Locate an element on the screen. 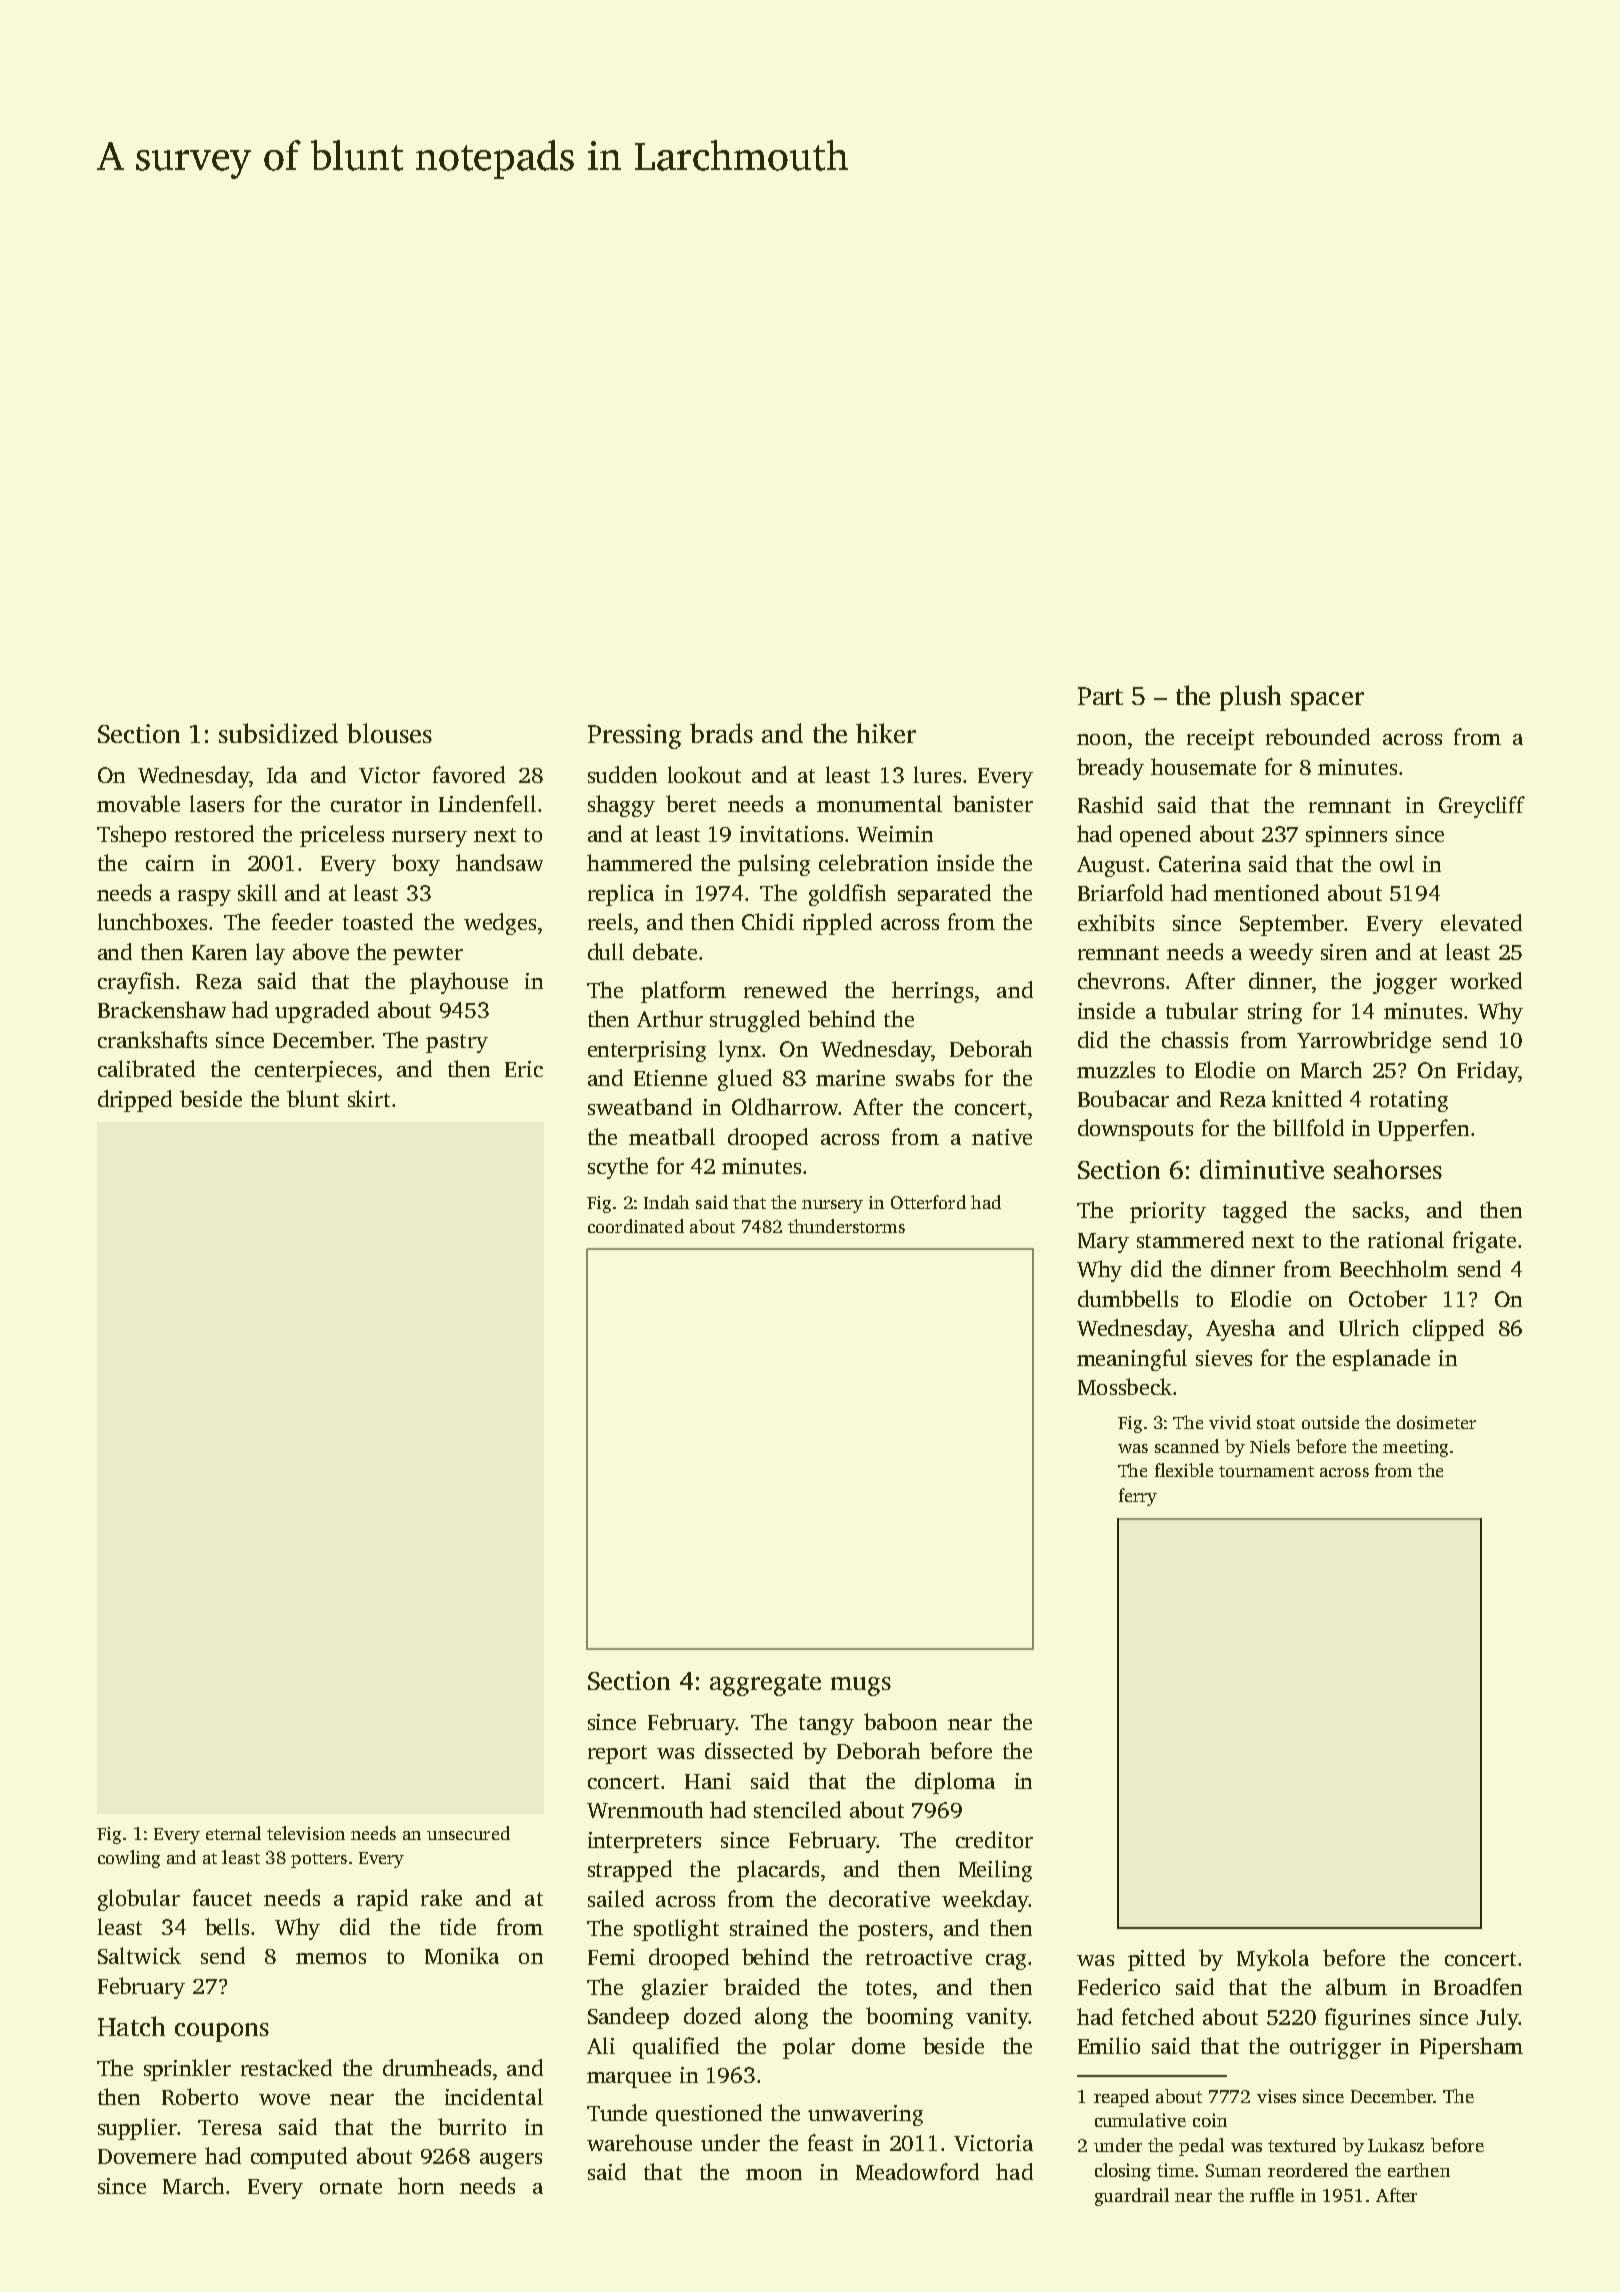 The width and height of the screenshot is (1620, 2292). Part is located at coordinates (1100, 696).
